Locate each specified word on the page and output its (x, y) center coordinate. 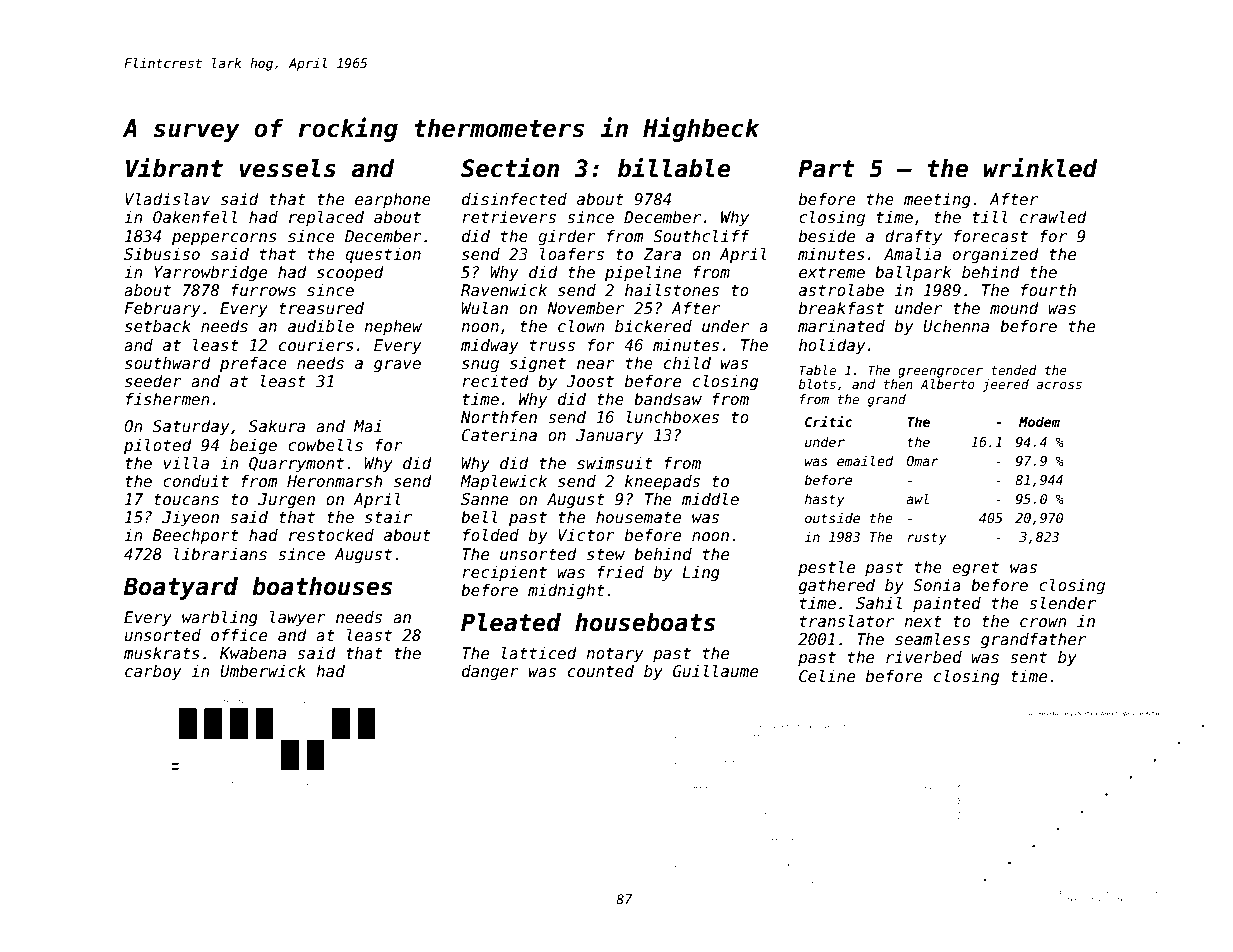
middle (710, 499)
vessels (287, 168)
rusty (927, 538)
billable (674, 168)
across (1059, 385)
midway (490, 347)
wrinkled (1041, 168)
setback (158, 326)
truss (552, 346)
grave (397, 366)
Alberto (947, 384)
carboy (153, 673)
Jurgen (286, 500)
